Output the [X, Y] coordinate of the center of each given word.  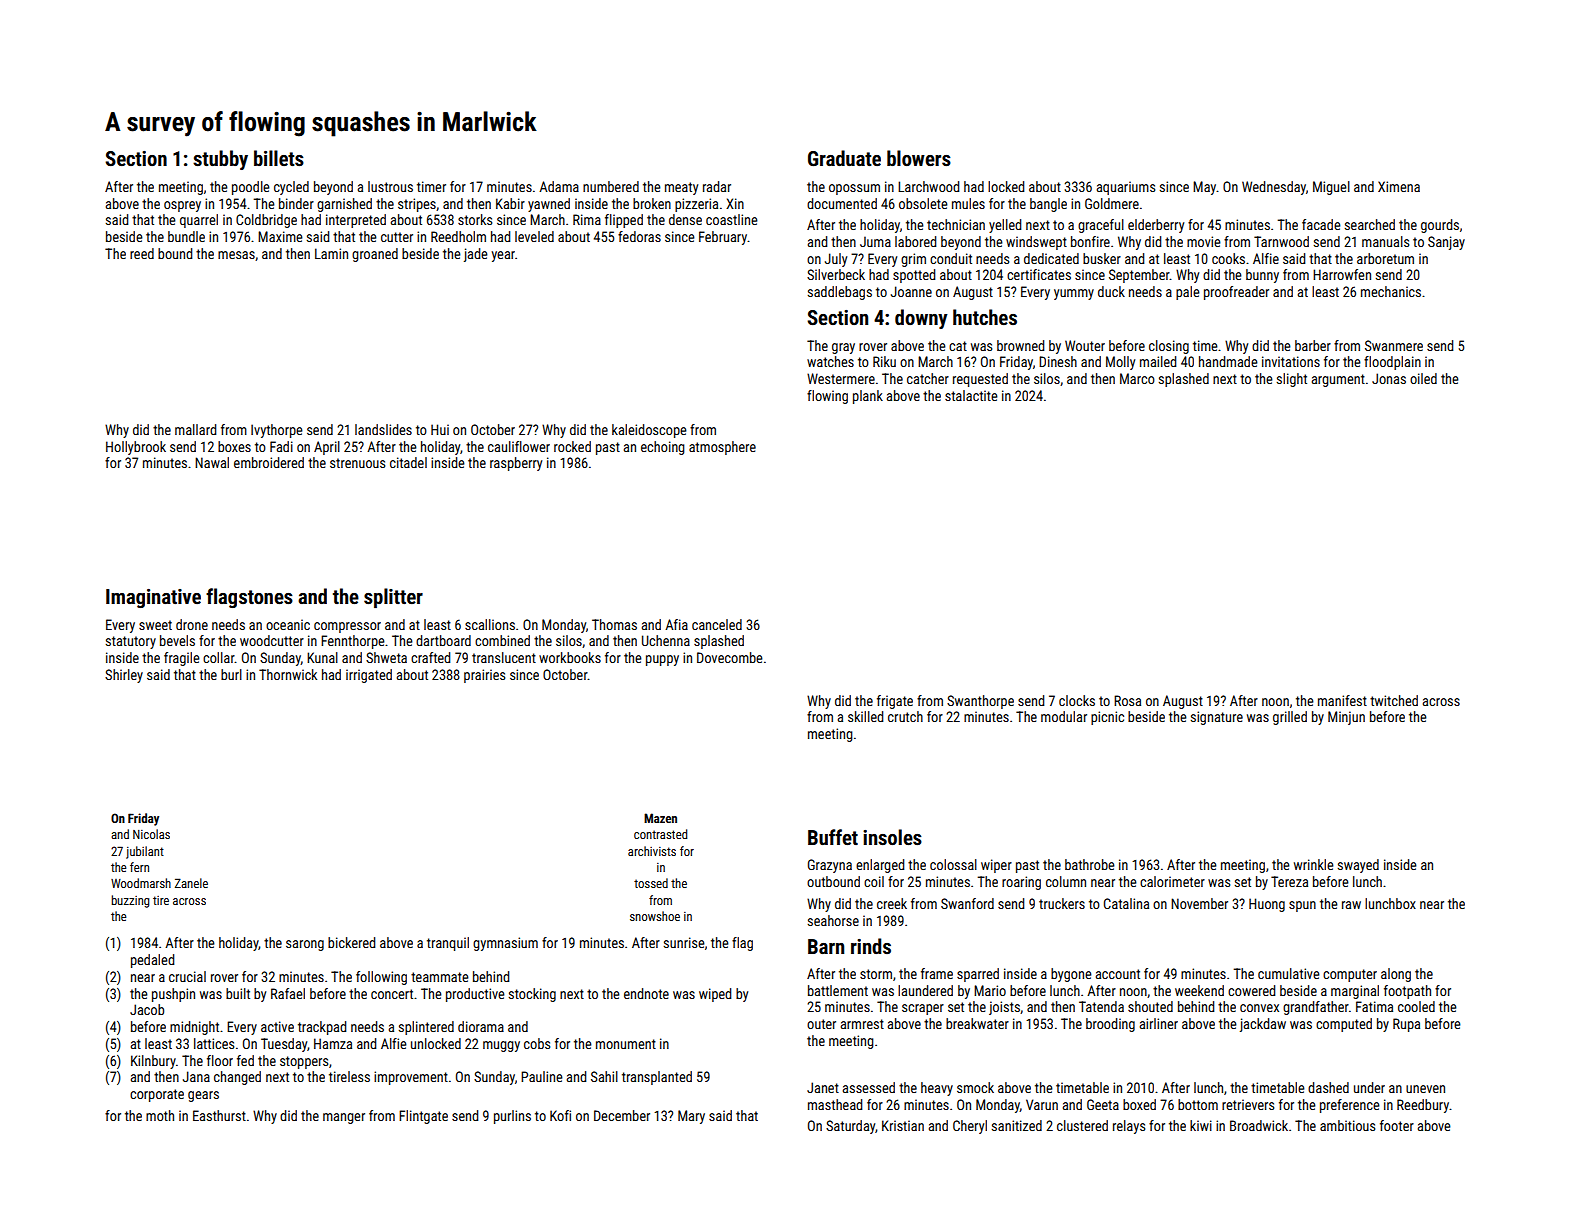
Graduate [844, 158]
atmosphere [722, 448]
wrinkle [1314, 864]
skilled [865, 716]
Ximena [1399, 186]
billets [279, 158]
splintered [426, 1028]
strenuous [357, 463]
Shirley [124, 676]
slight [1292, 380]
